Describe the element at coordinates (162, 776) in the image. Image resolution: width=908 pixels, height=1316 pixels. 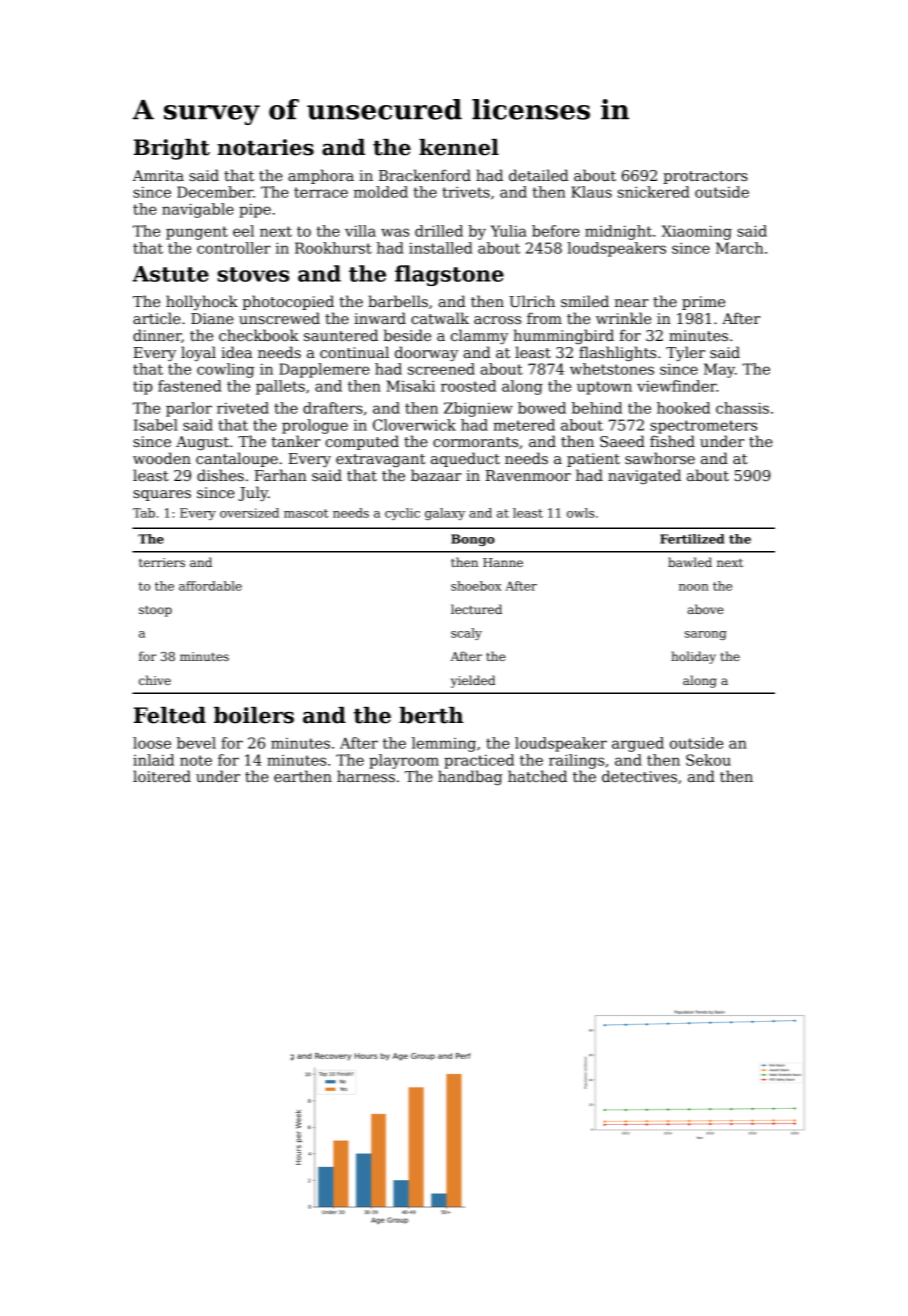
I see `loitered` at that location.
